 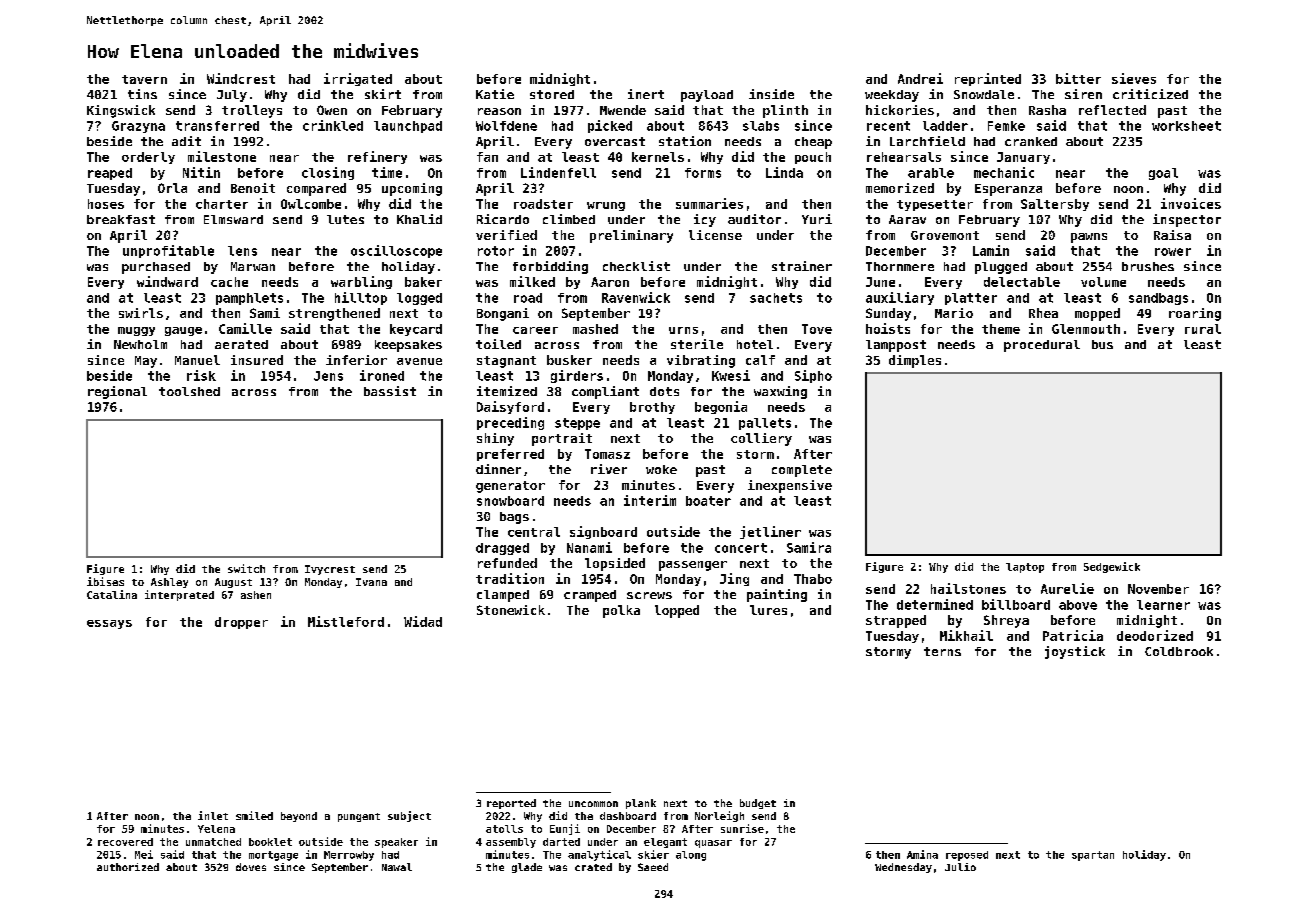 I want to click on spartan, so click(x=1093, y=856).
